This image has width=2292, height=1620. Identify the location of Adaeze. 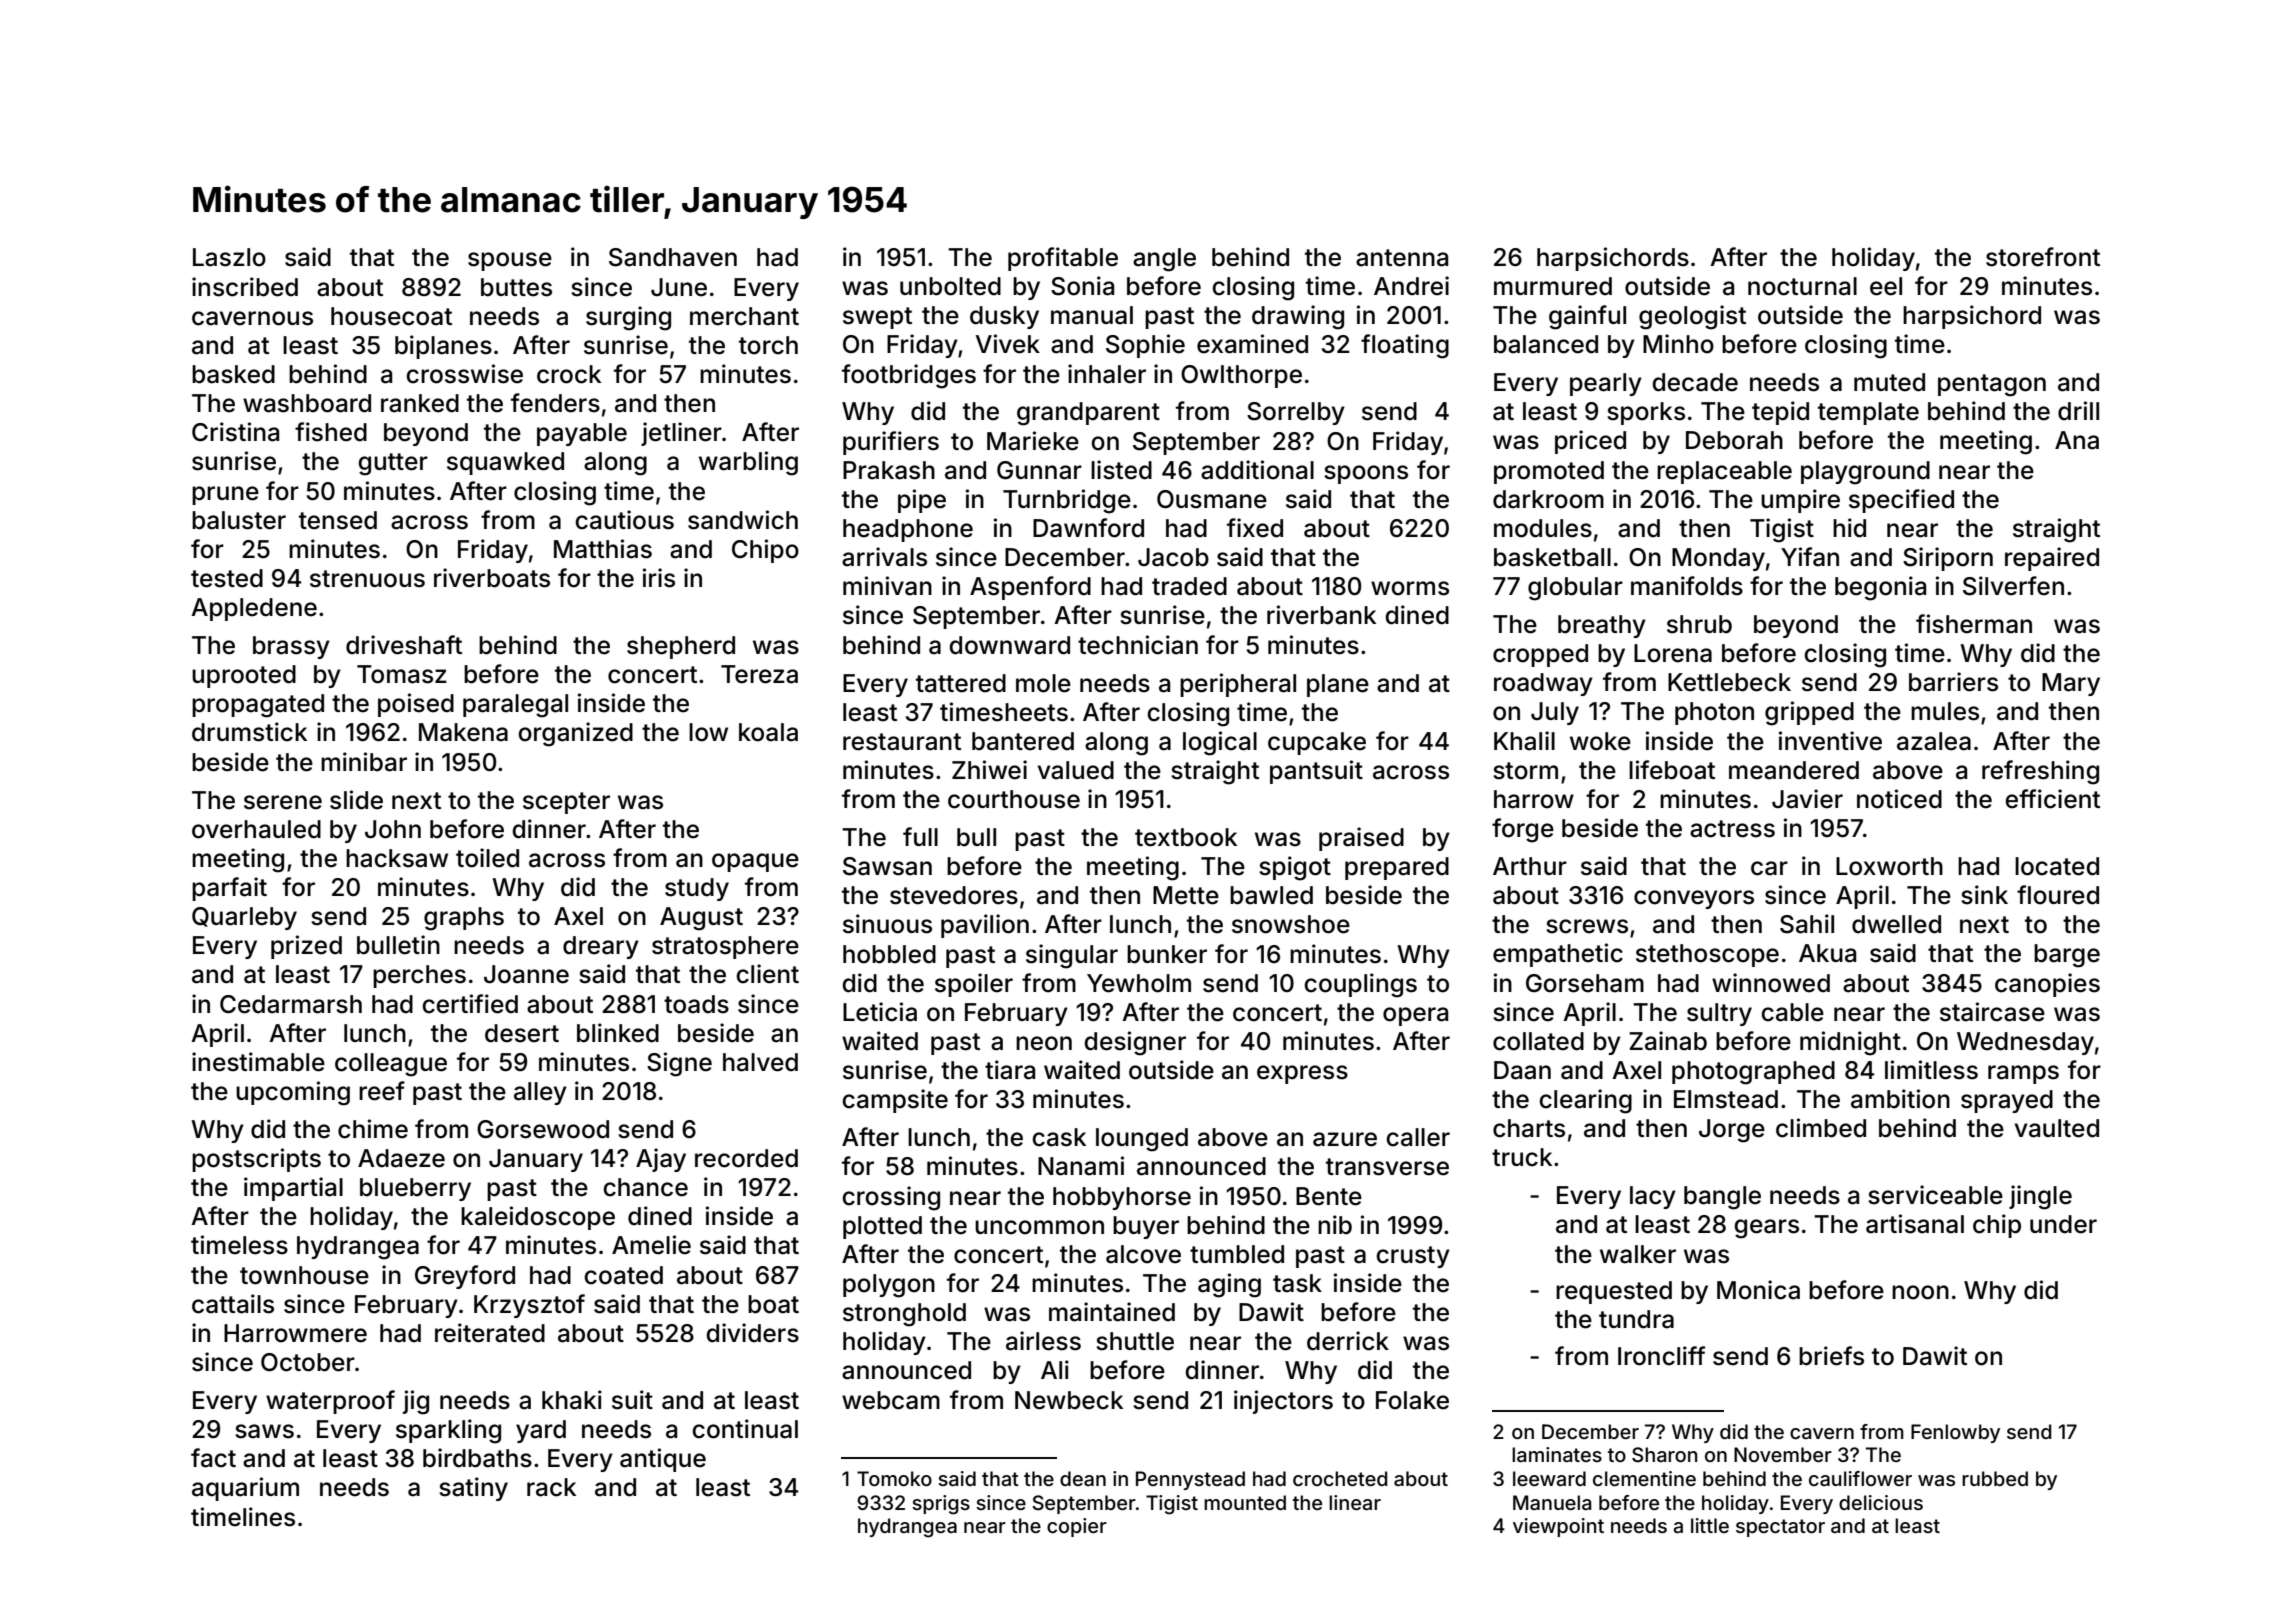
(401, 1158).
